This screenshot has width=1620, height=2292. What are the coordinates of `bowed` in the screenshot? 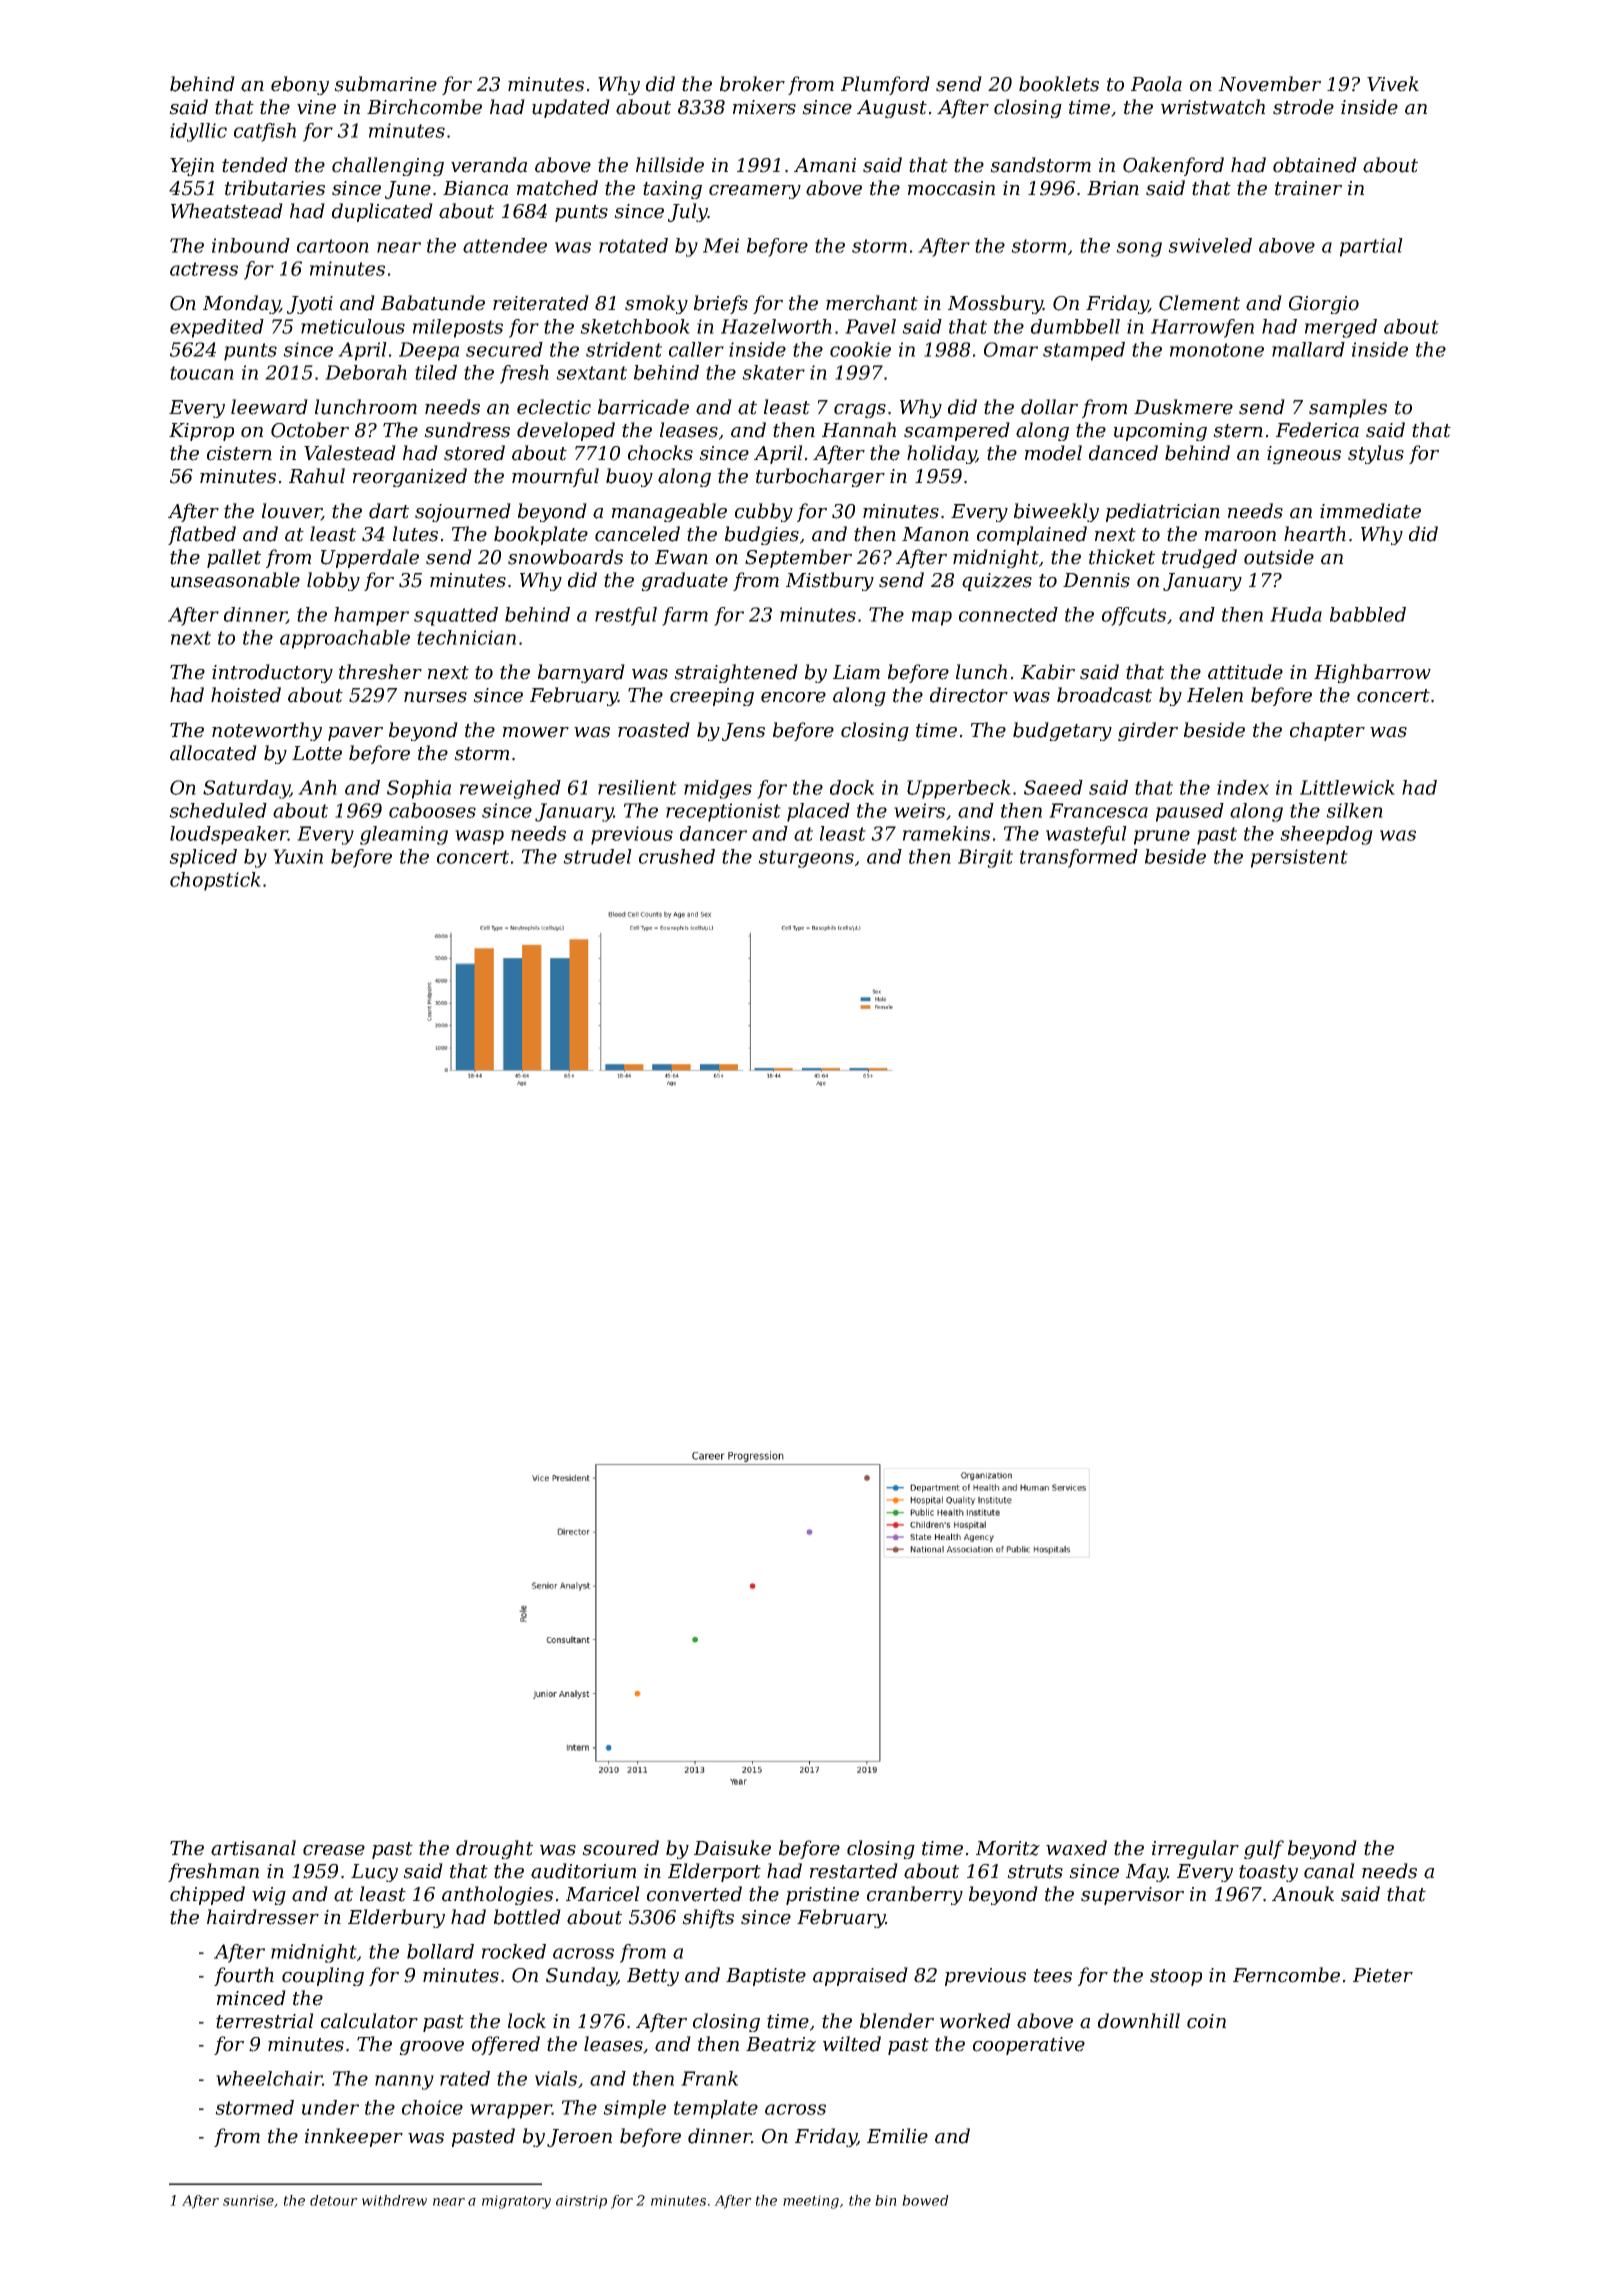 It's located at (925, 2200).
